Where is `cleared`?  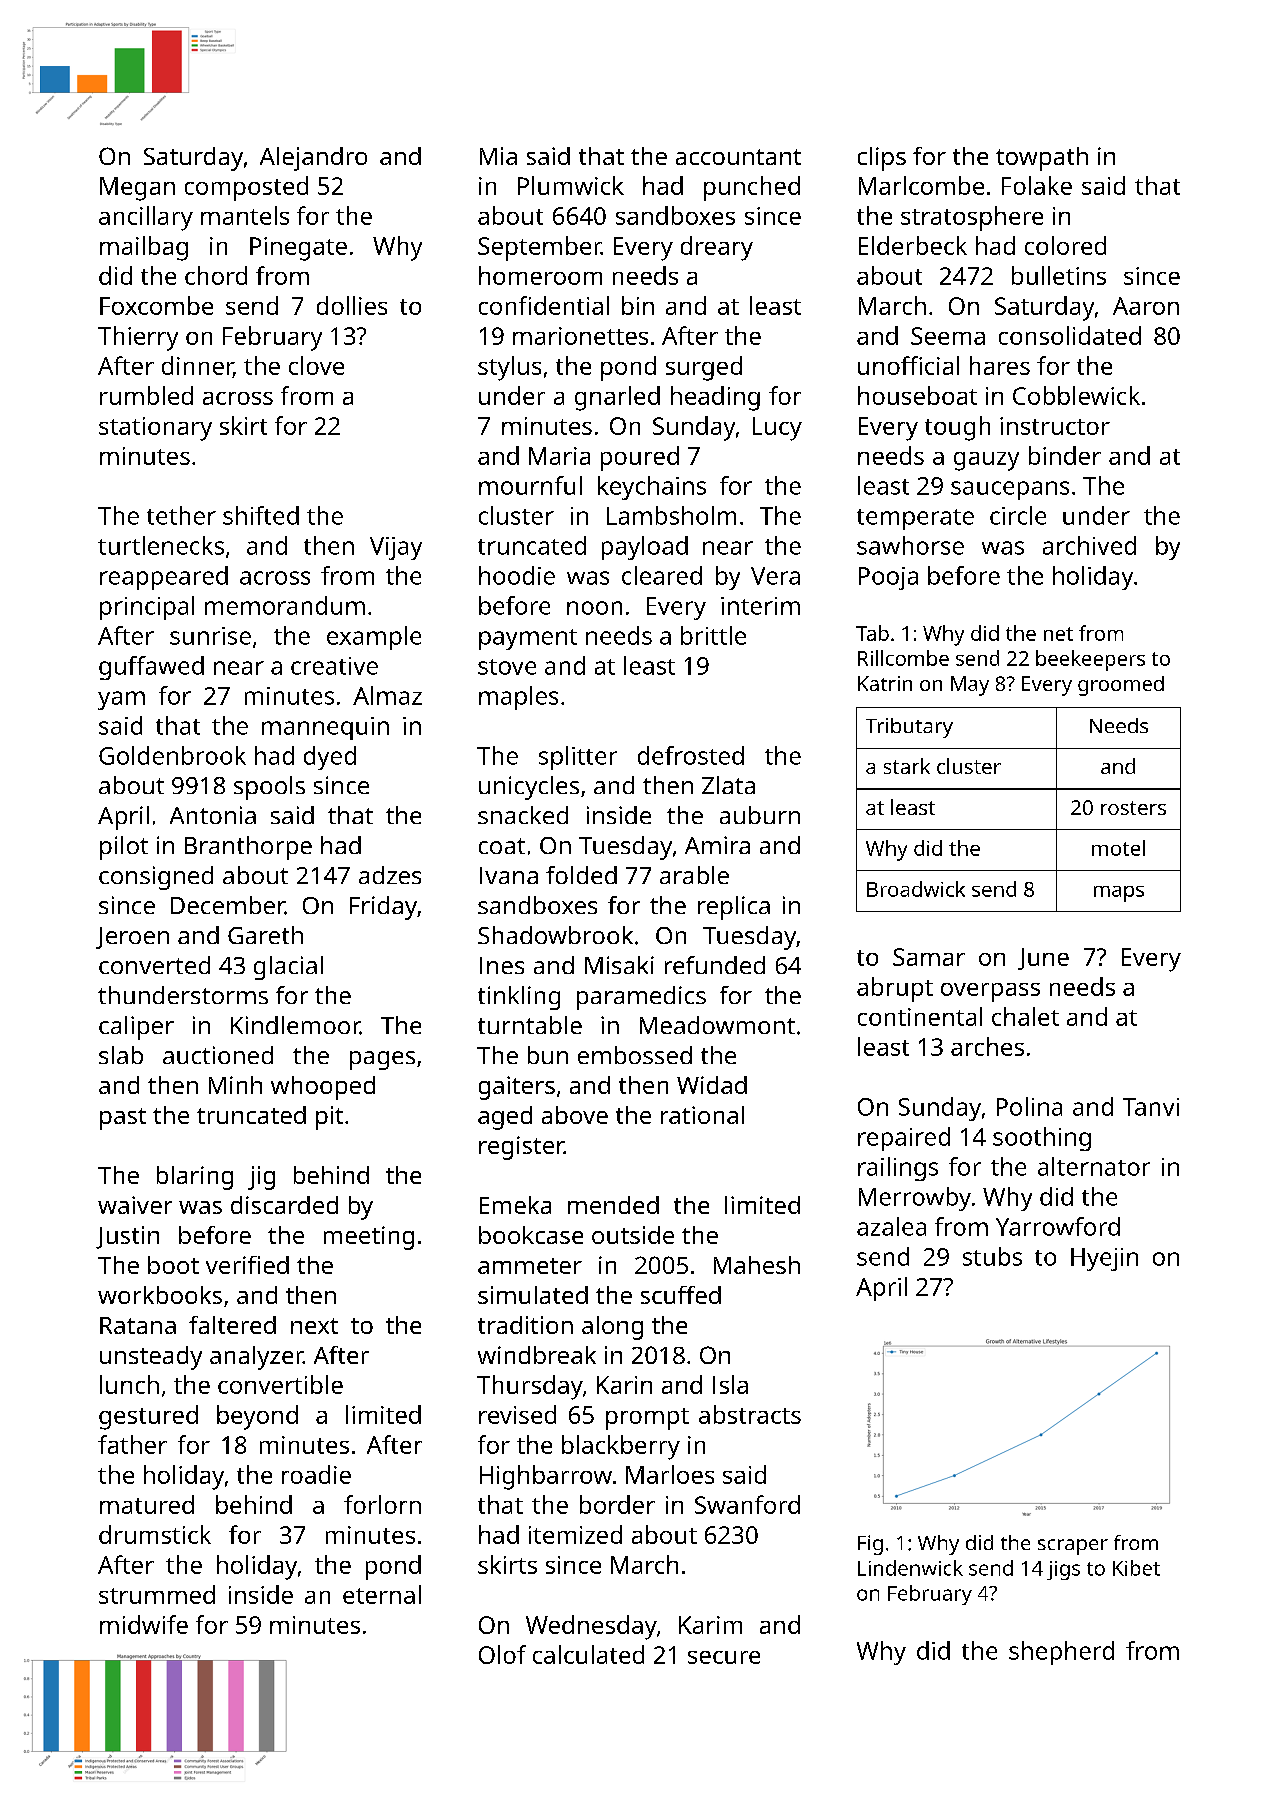 cleared is located at coordinates (662, 575).
